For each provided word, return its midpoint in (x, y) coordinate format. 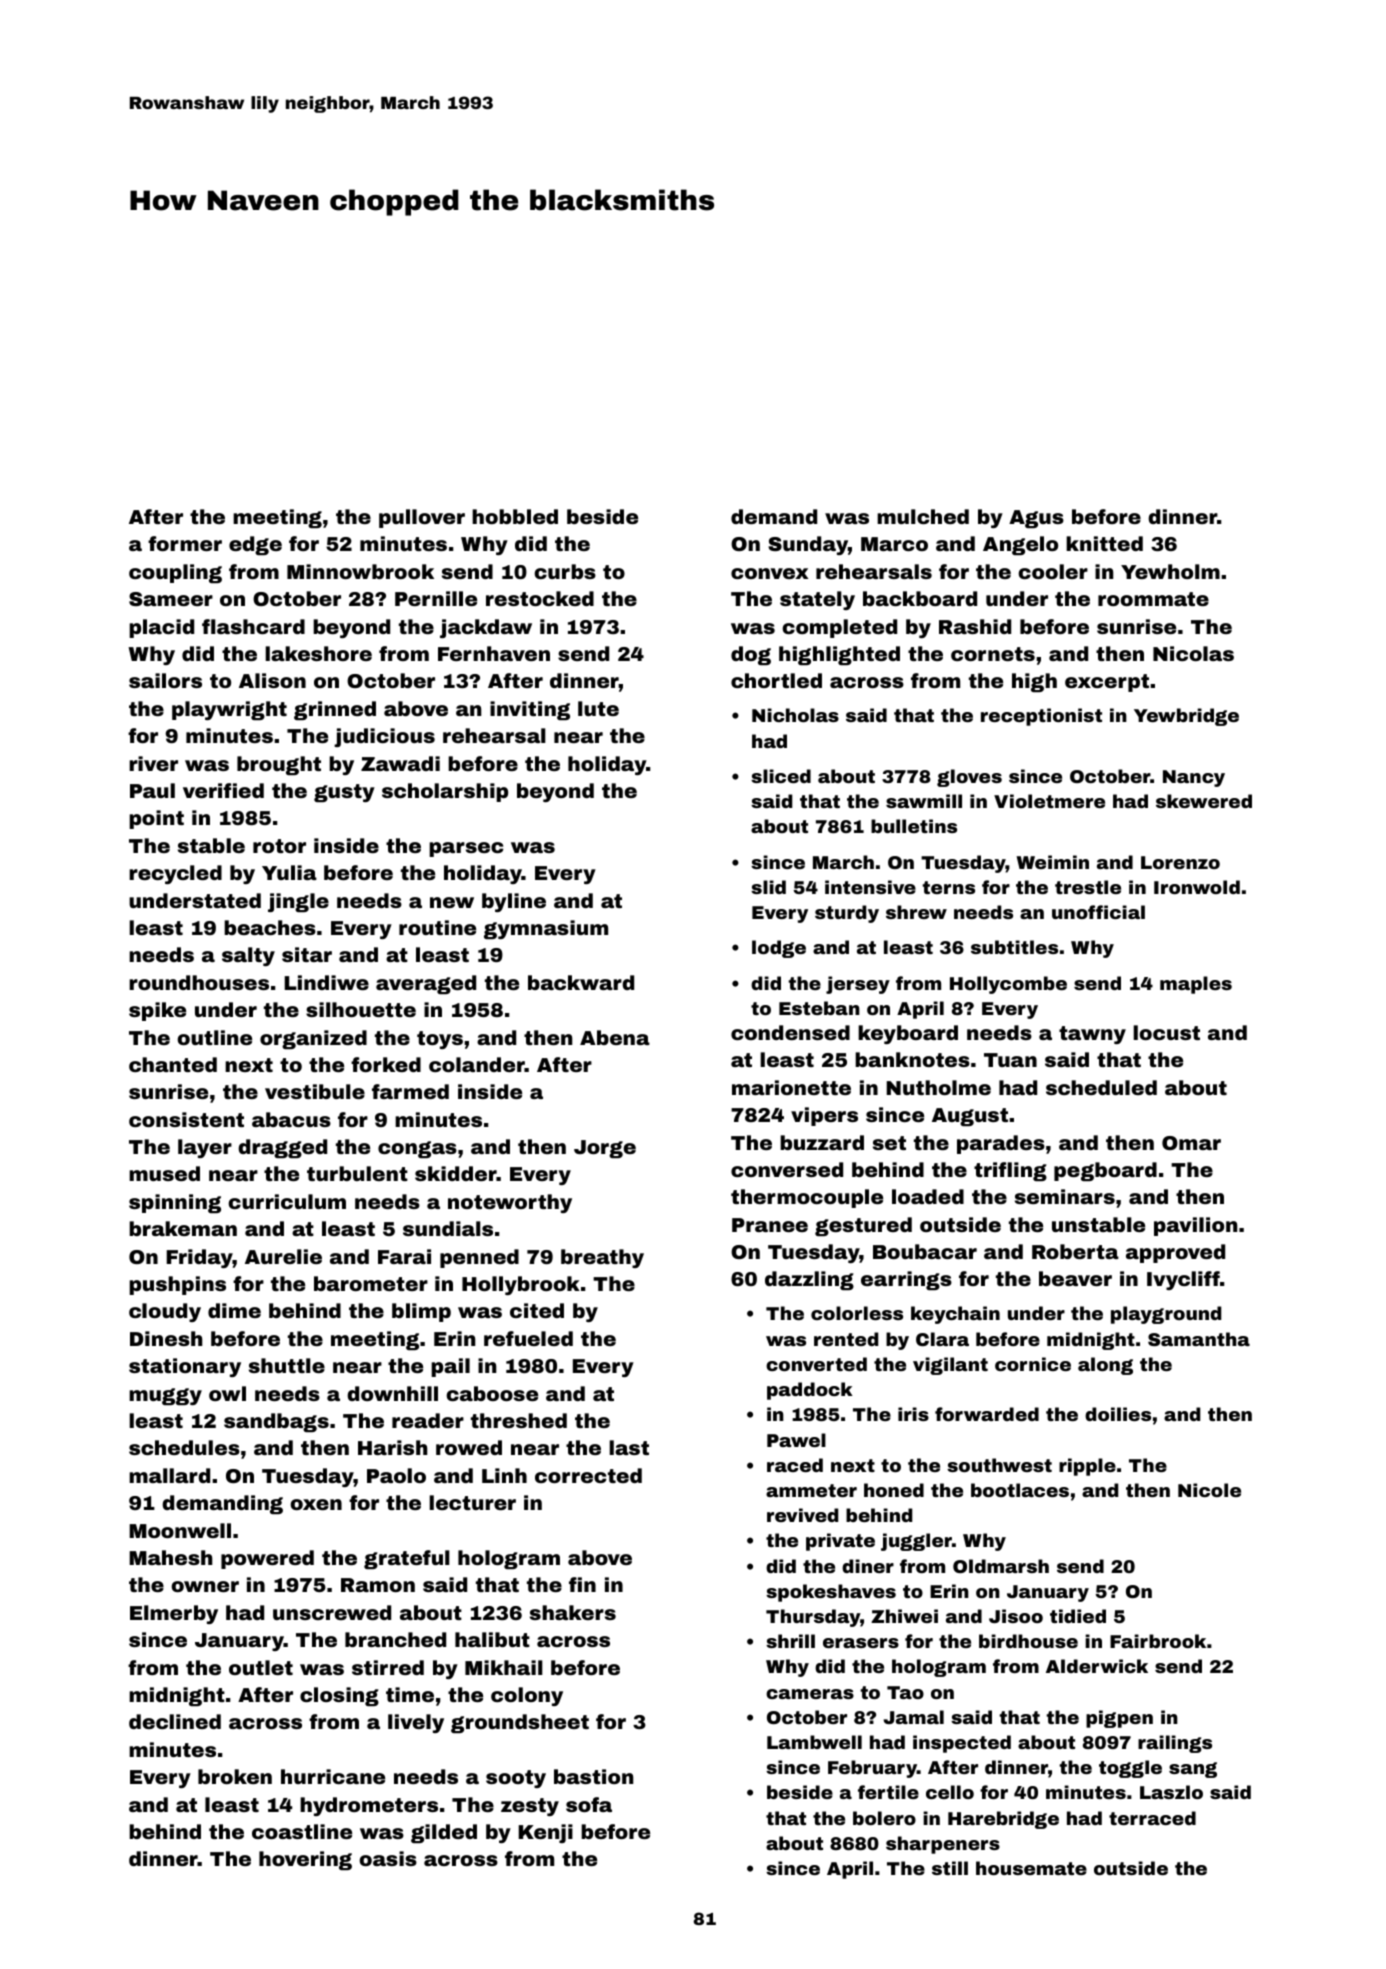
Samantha (1199, 1339)
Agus (1036, 519)
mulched (923, 516)
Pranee (770, 1225)
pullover (422, 518)
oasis (388, 1858)
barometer (371, 1283)
